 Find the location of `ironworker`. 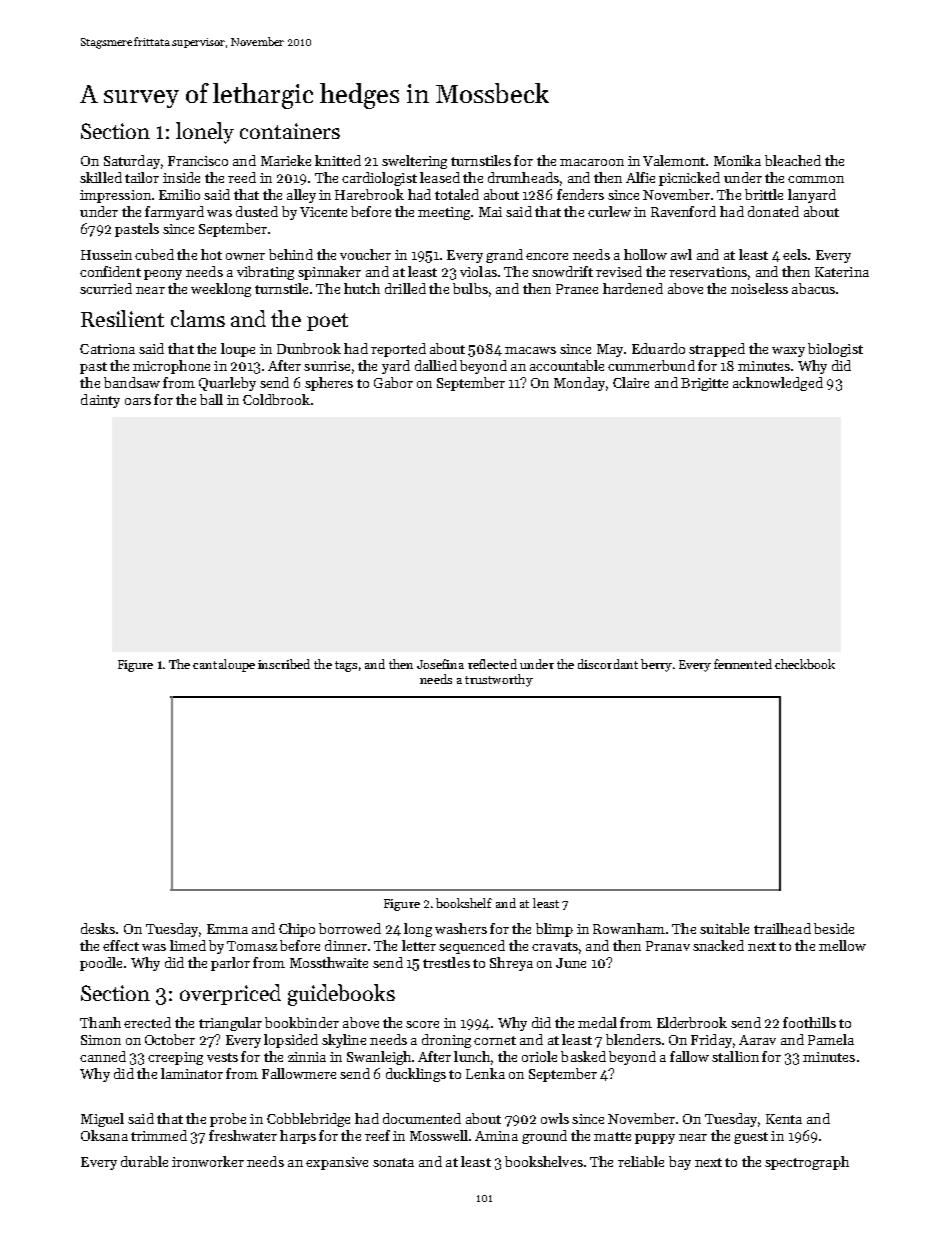

ironworker is located at coordinates (208, 1161).
